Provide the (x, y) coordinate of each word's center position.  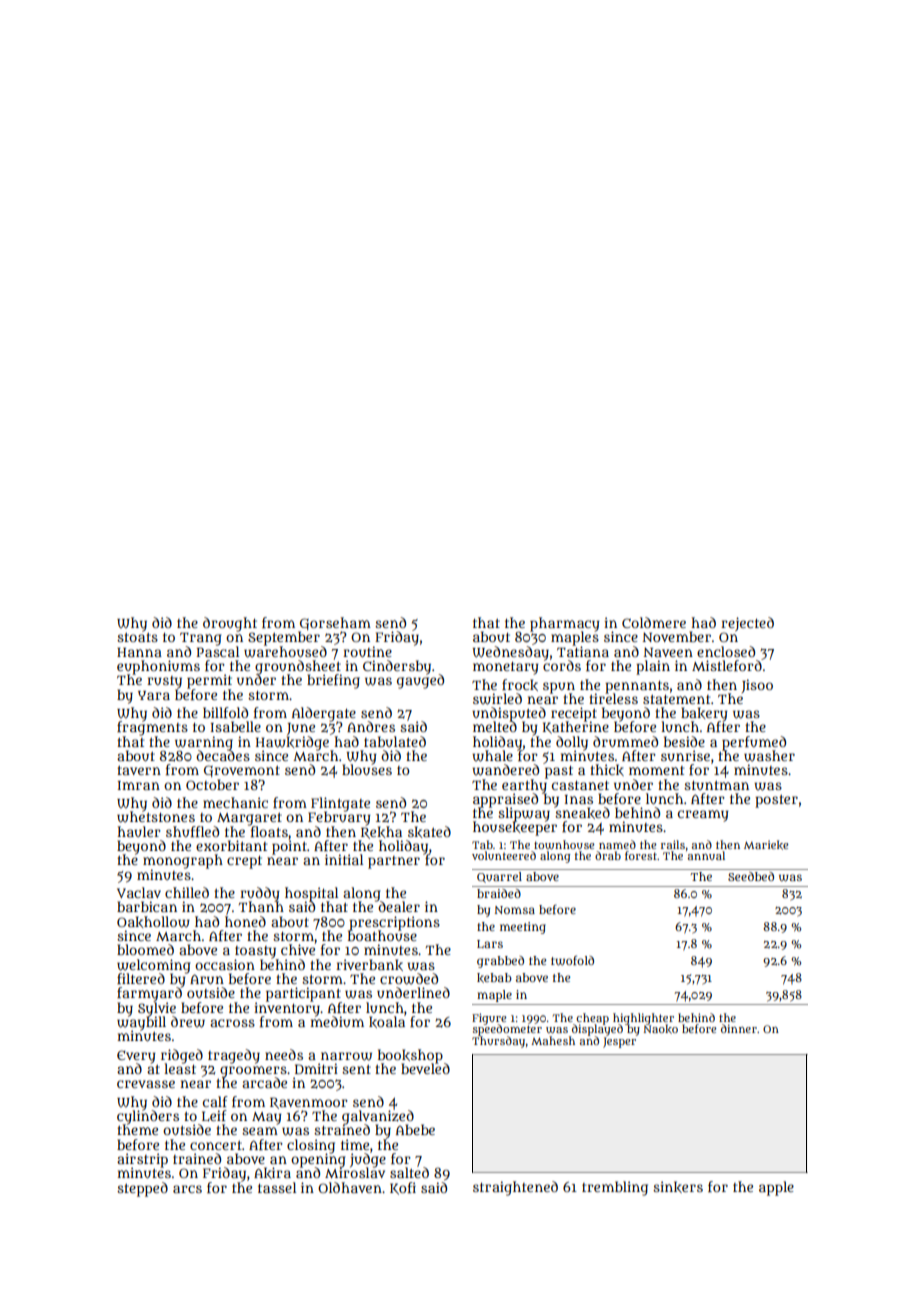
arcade (264, 1082)
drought (230, 624)
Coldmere (654, 622)
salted (409, 1172)
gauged (420, 681)
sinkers (678, 1187)
